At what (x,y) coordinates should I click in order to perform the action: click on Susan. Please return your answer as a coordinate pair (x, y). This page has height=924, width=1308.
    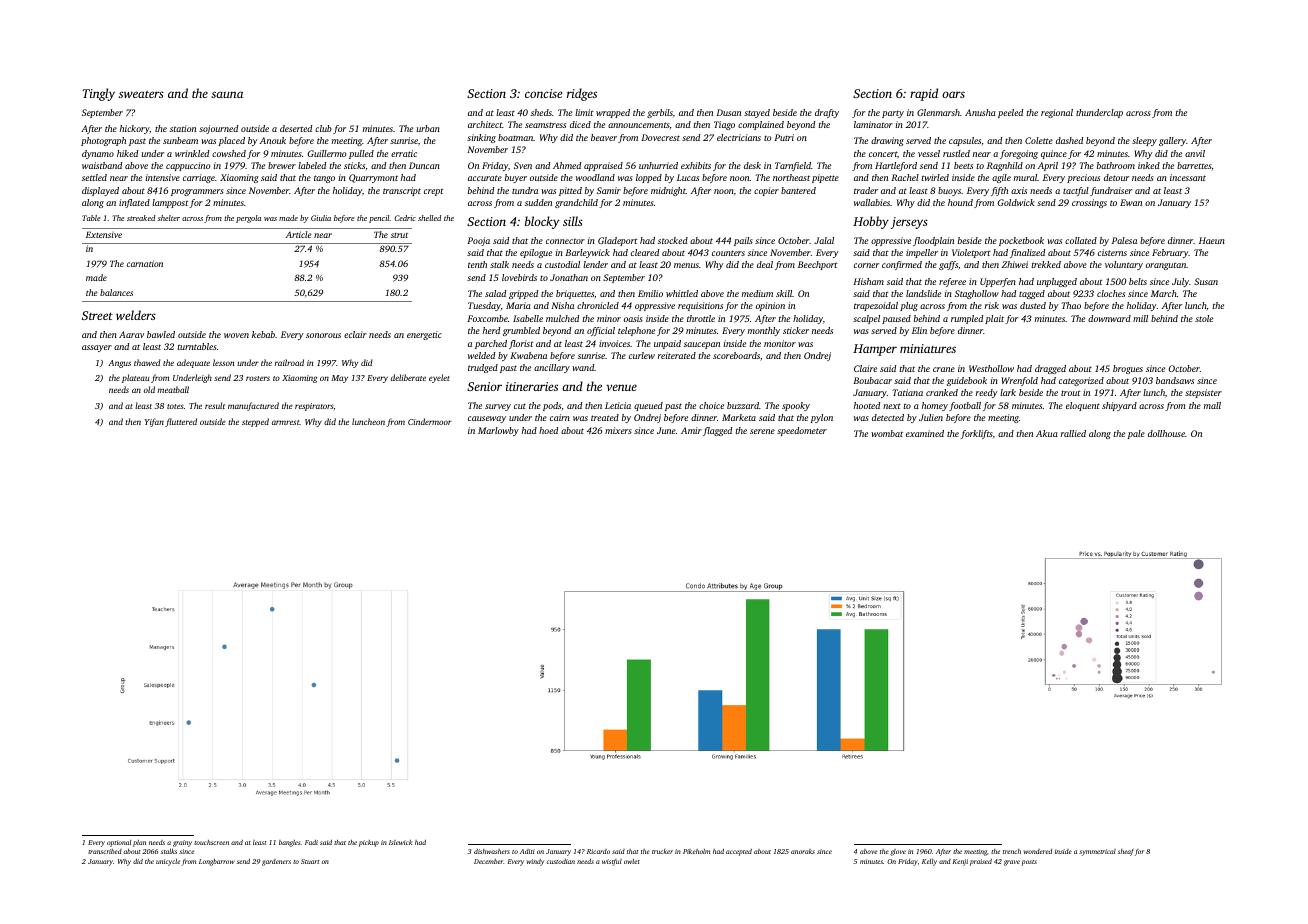
    Looking at the image, I should click on (1206, 281).
